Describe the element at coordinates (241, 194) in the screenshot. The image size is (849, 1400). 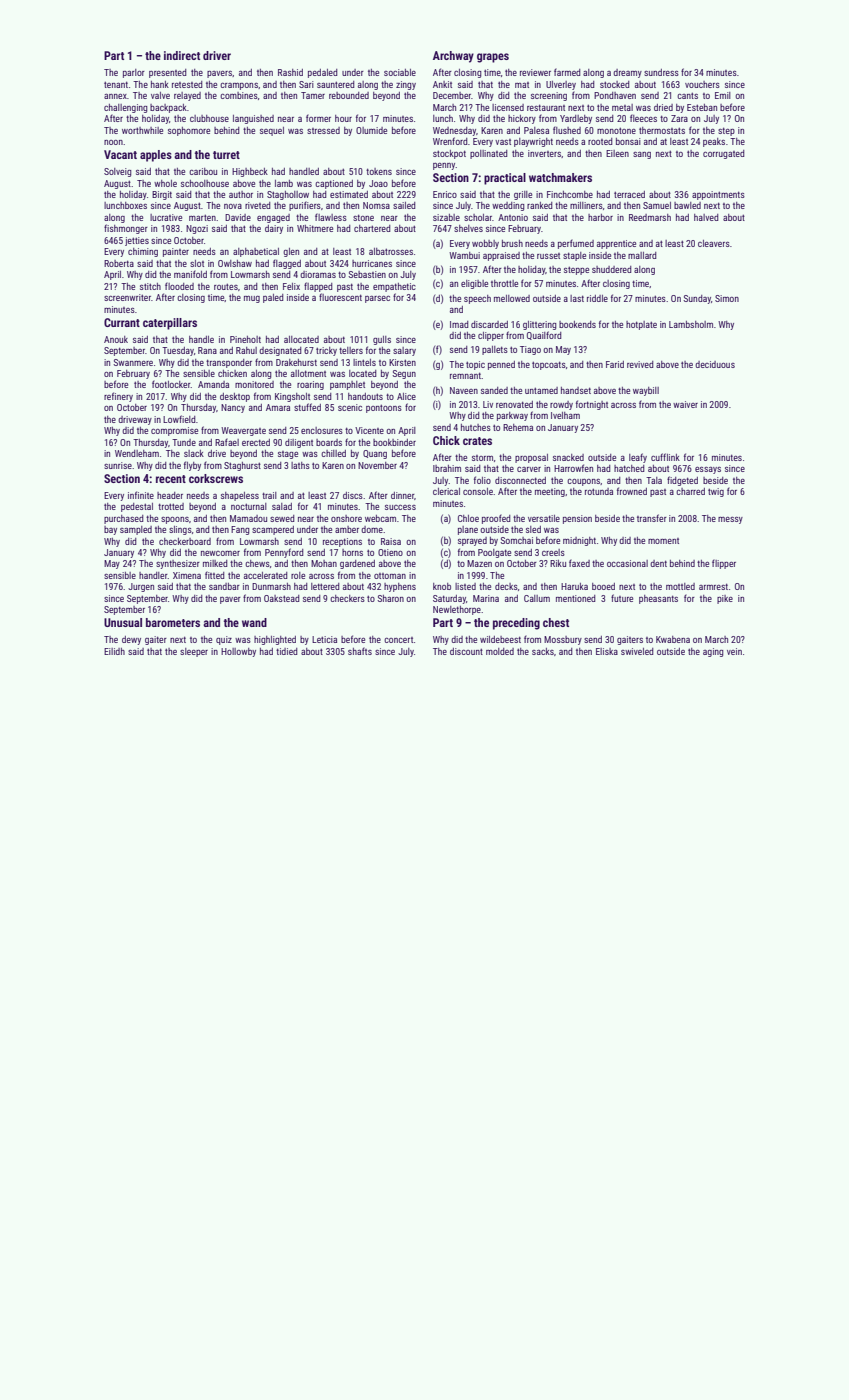
I see `author` at that location.
